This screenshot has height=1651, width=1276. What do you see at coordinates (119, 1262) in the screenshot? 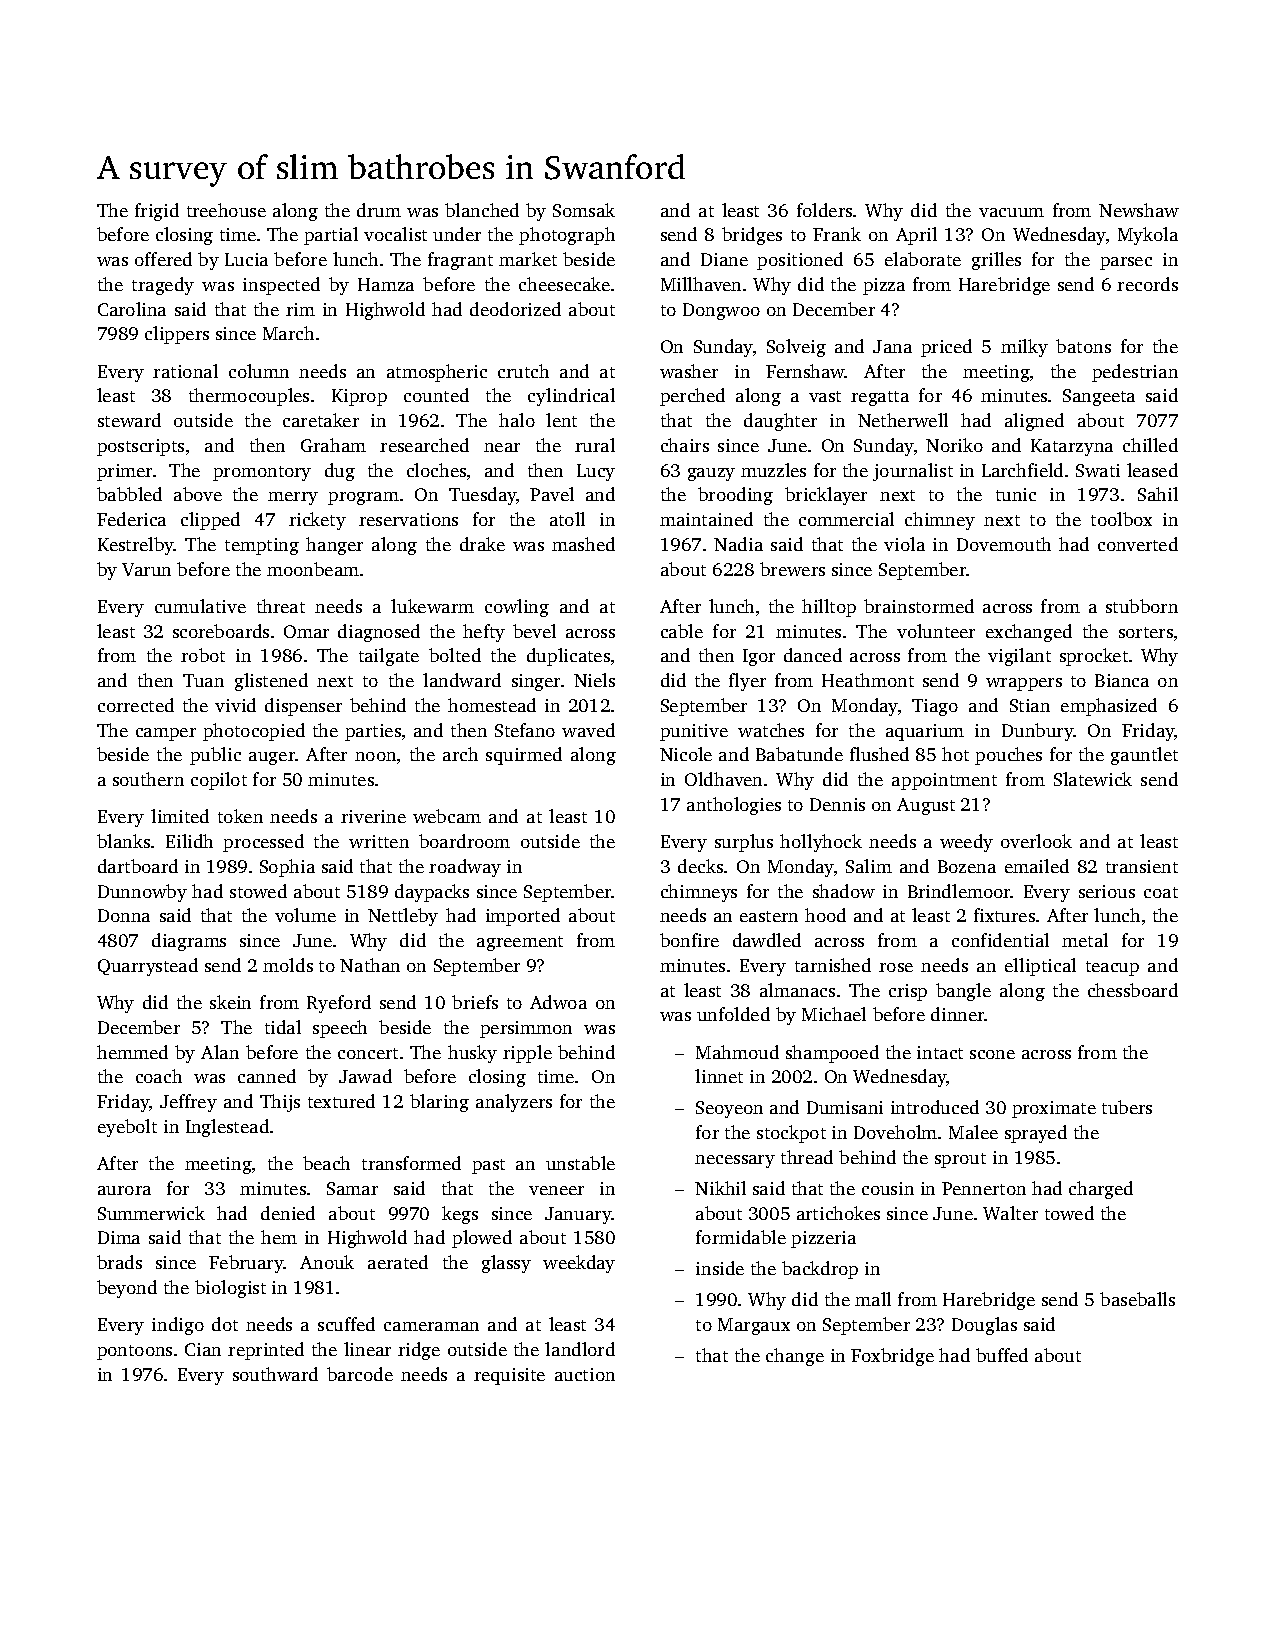
I see `brads` at bounding box center [119, 1262].
